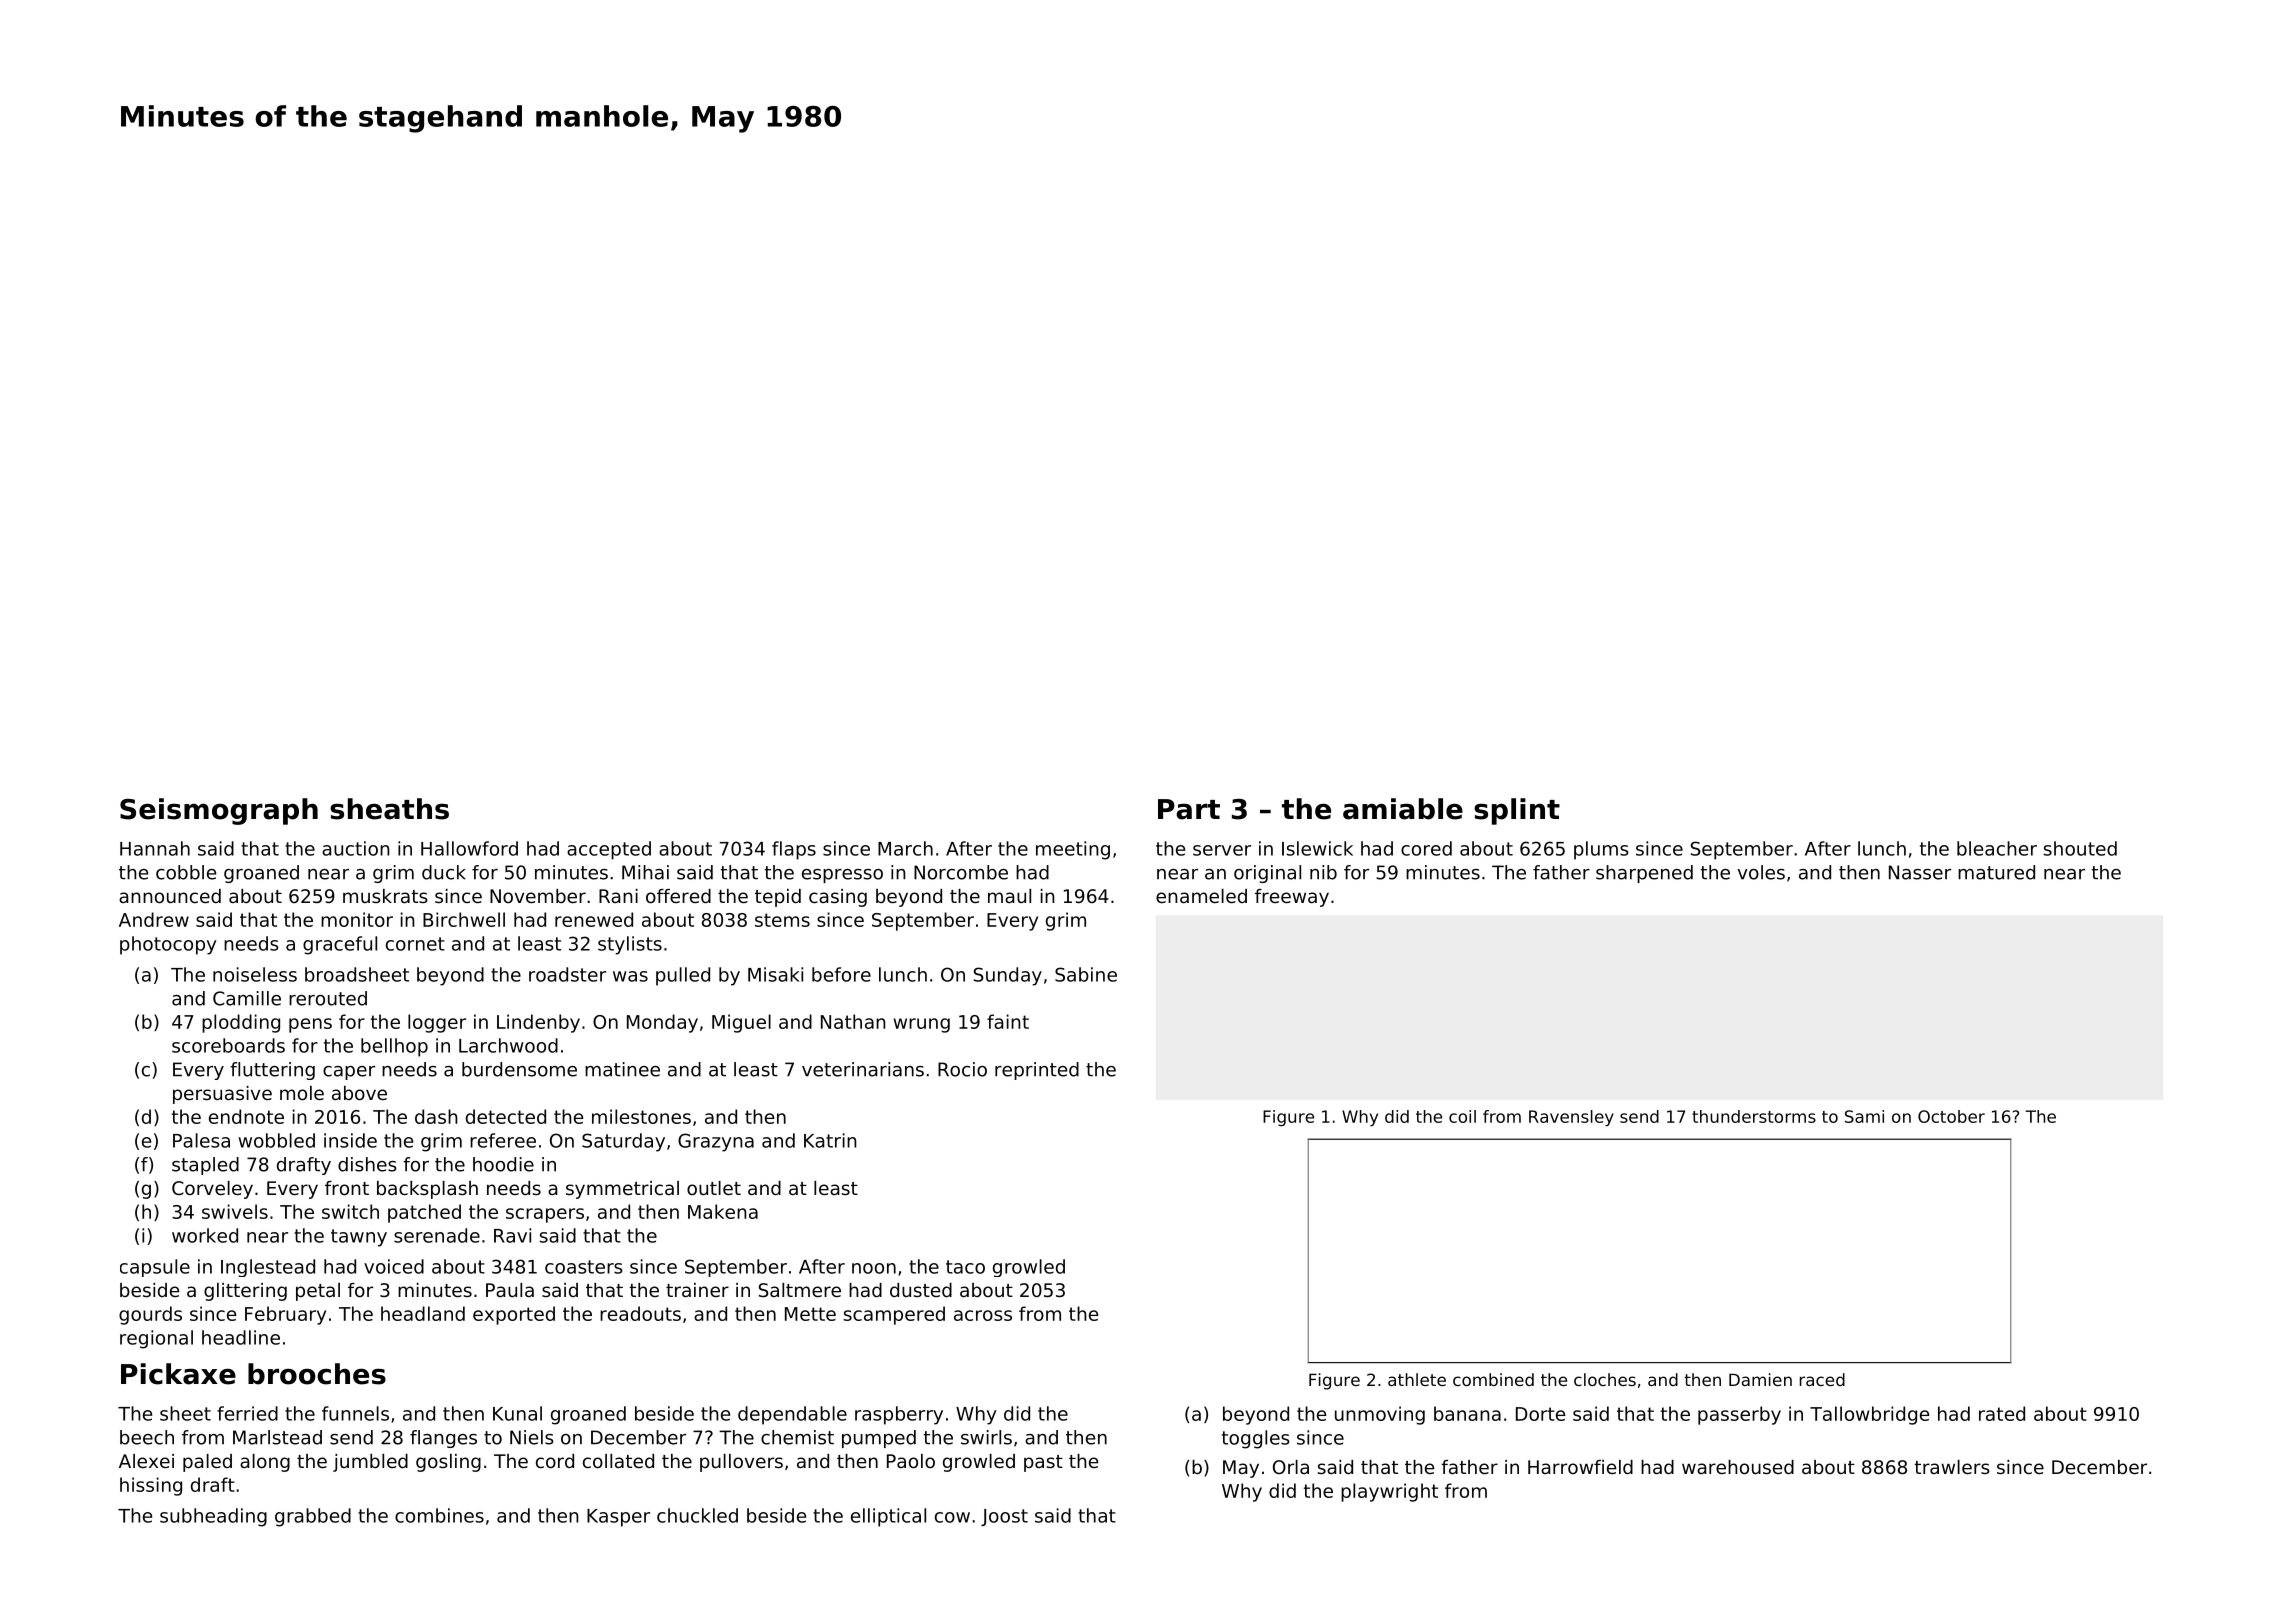 The image size is (2282, 1614). I want to click on Seismograph, so click(219, 811).
